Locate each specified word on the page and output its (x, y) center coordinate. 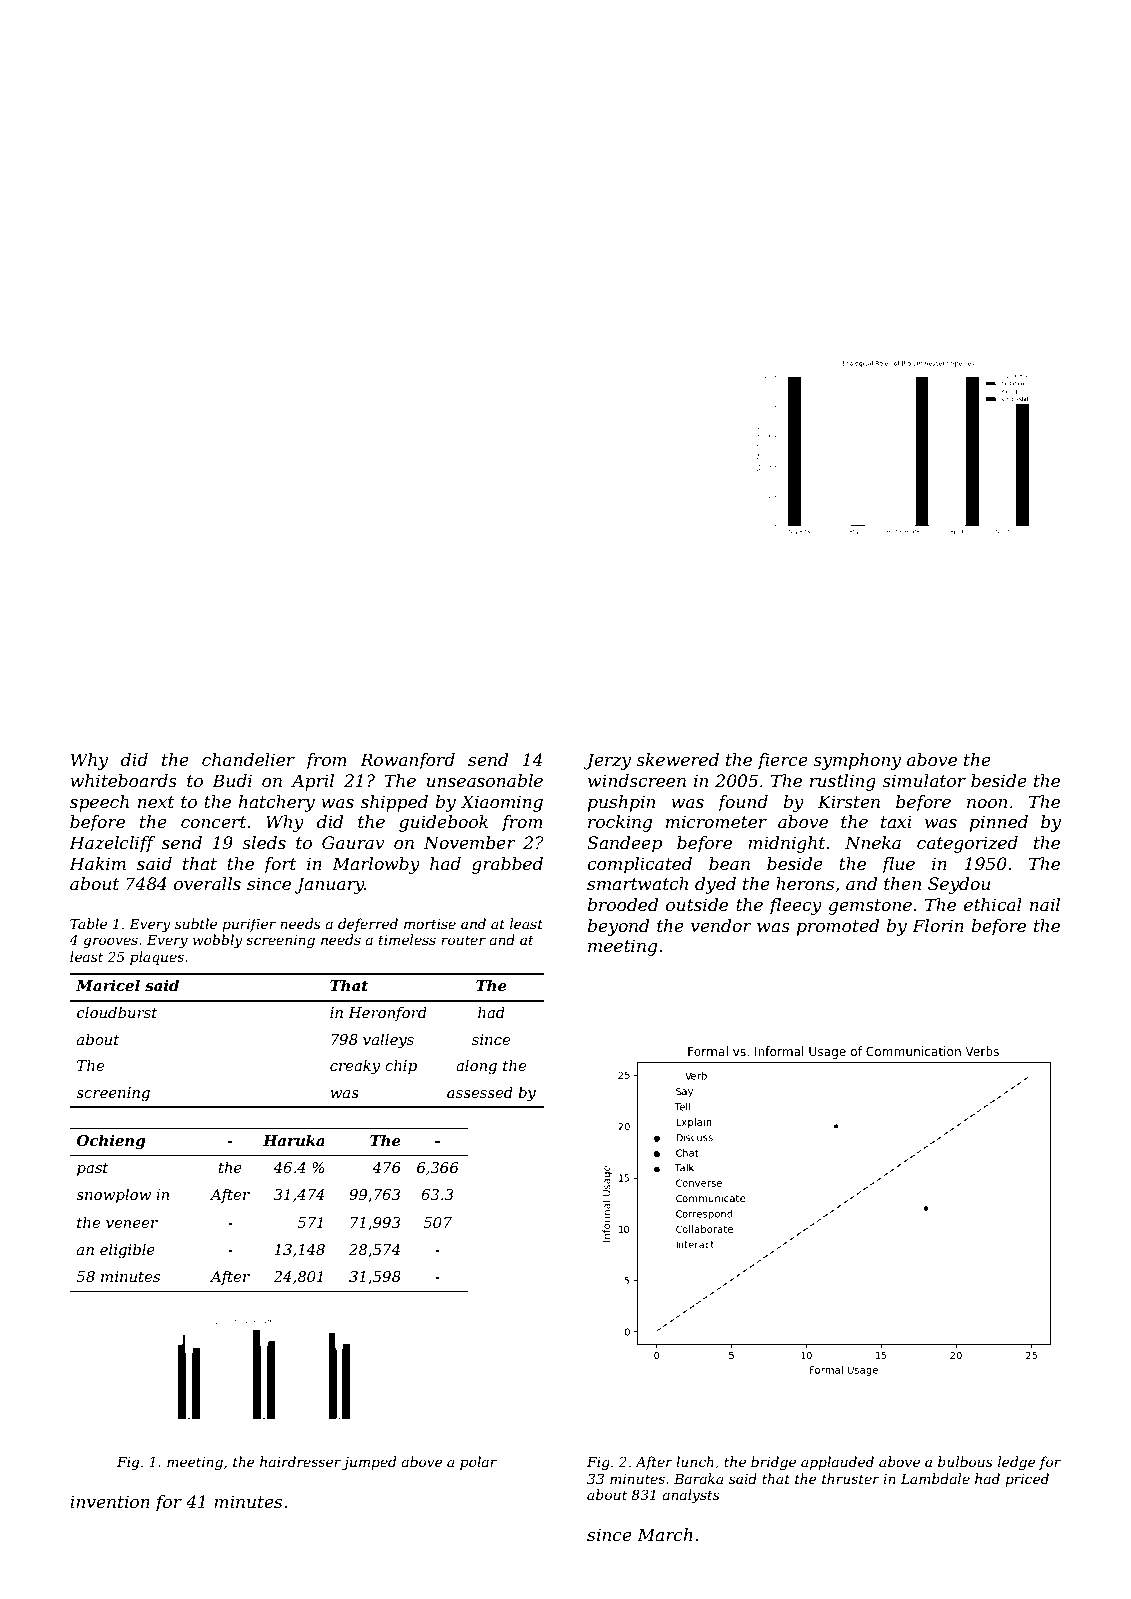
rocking (620, 823)
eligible (127, 1251)
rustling (843, 782)
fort (280, 865)
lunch (695, 1461)
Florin (938, 925)
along (476, 1067)
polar (478, 1463)
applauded (837, 1463)
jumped (369, 1463)
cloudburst (117, 1012)
